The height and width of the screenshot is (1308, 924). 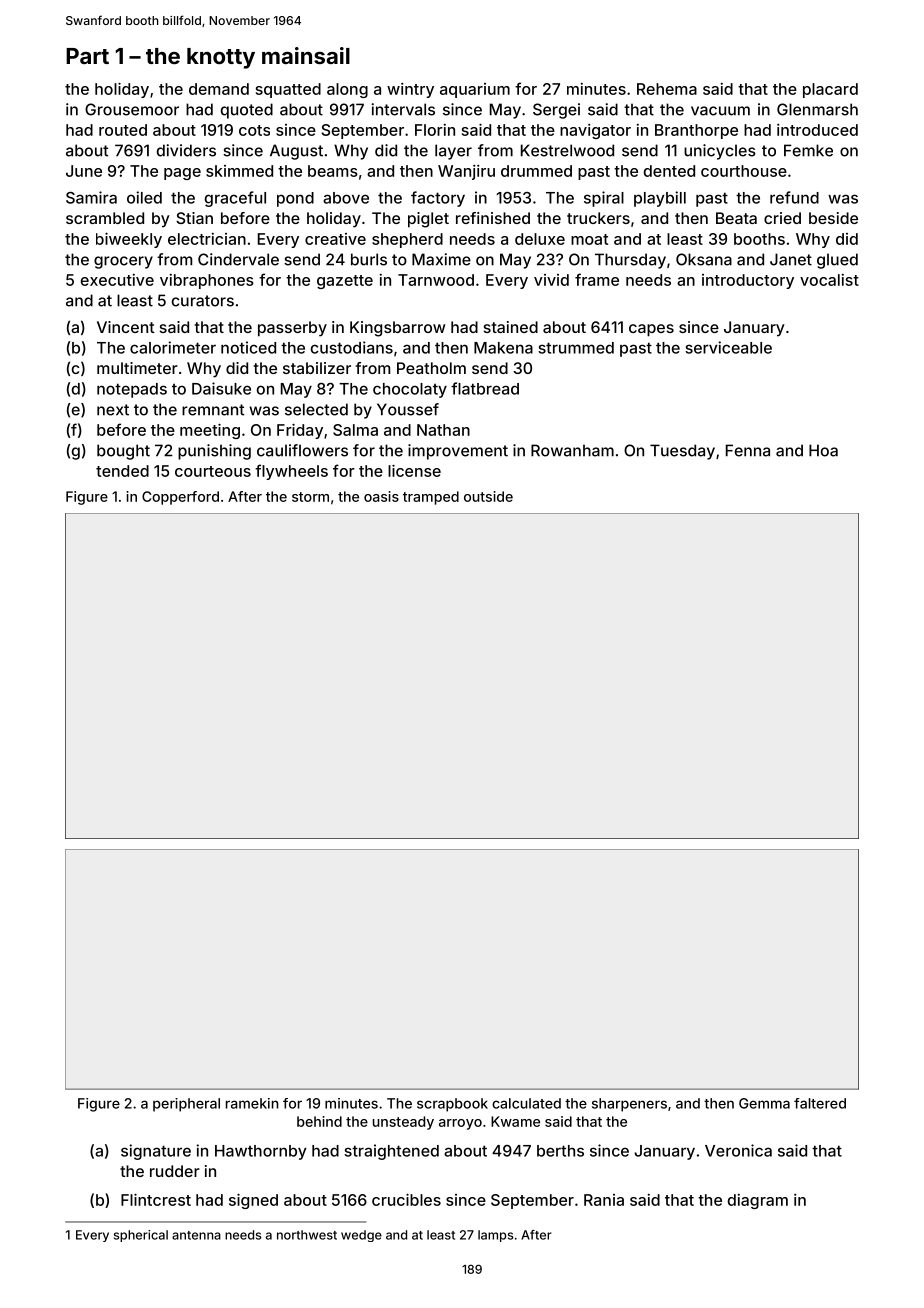 What do you see at coordinates (307, 1235) in the screenshot?
I see `northwest` at bounding box center [307, 1235].
